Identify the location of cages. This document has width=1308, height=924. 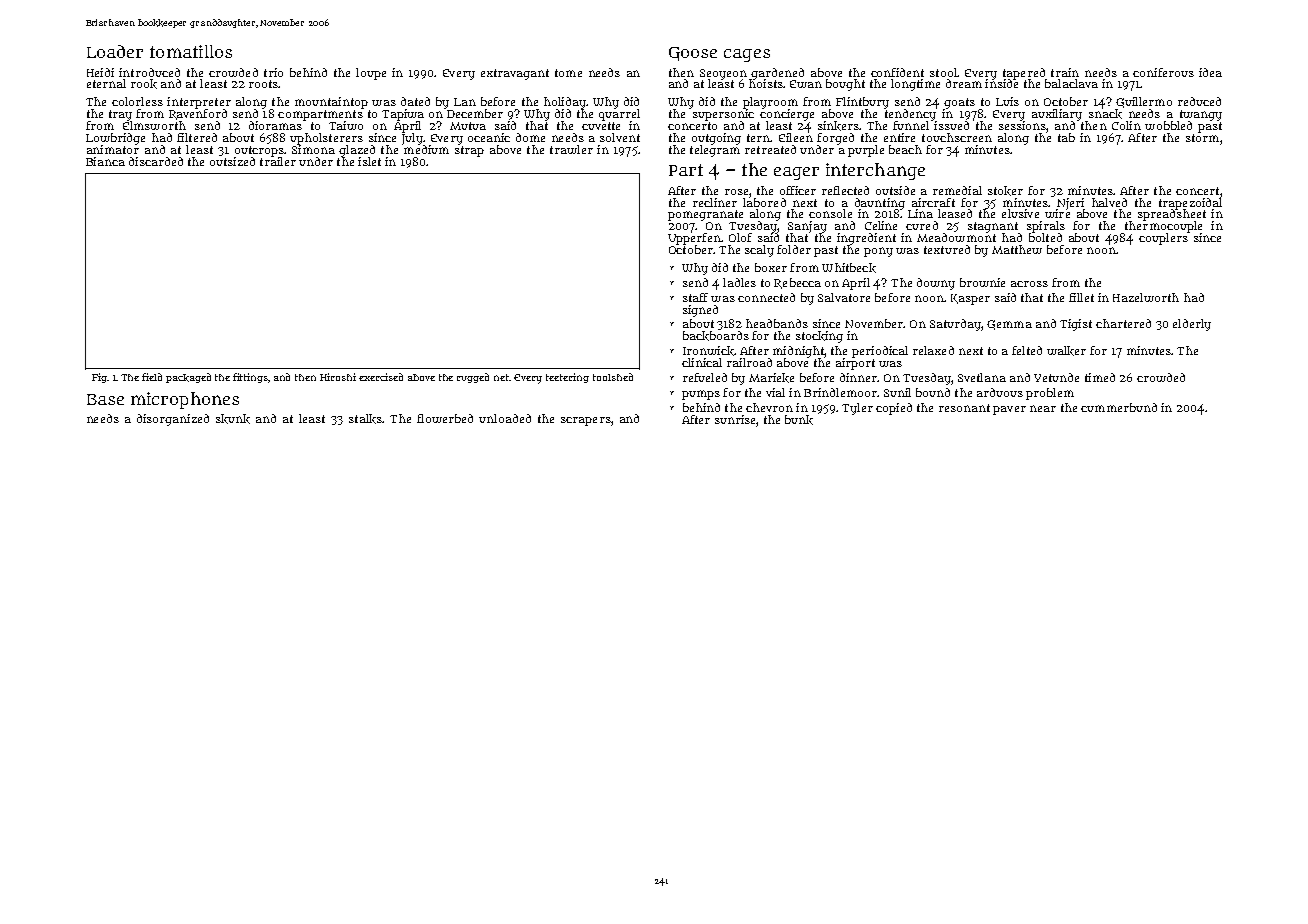
(747, 55).
